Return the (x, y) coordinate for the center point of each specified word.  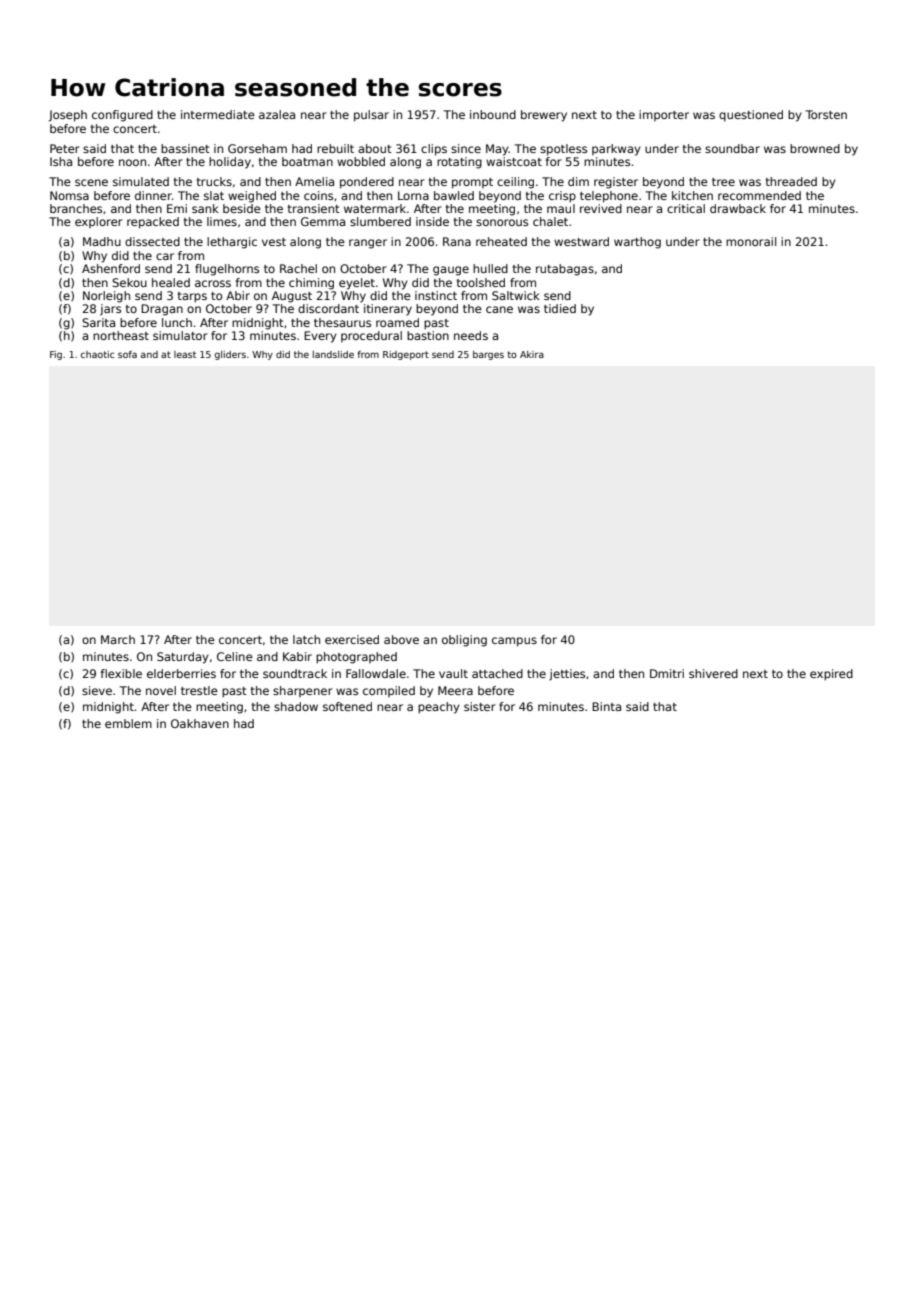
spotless (563, 150)
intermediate (218, 114)
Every (320, 337)
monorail (751, 241)
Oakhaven (200, 723)
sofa (127, 354)
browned (815, 148)
